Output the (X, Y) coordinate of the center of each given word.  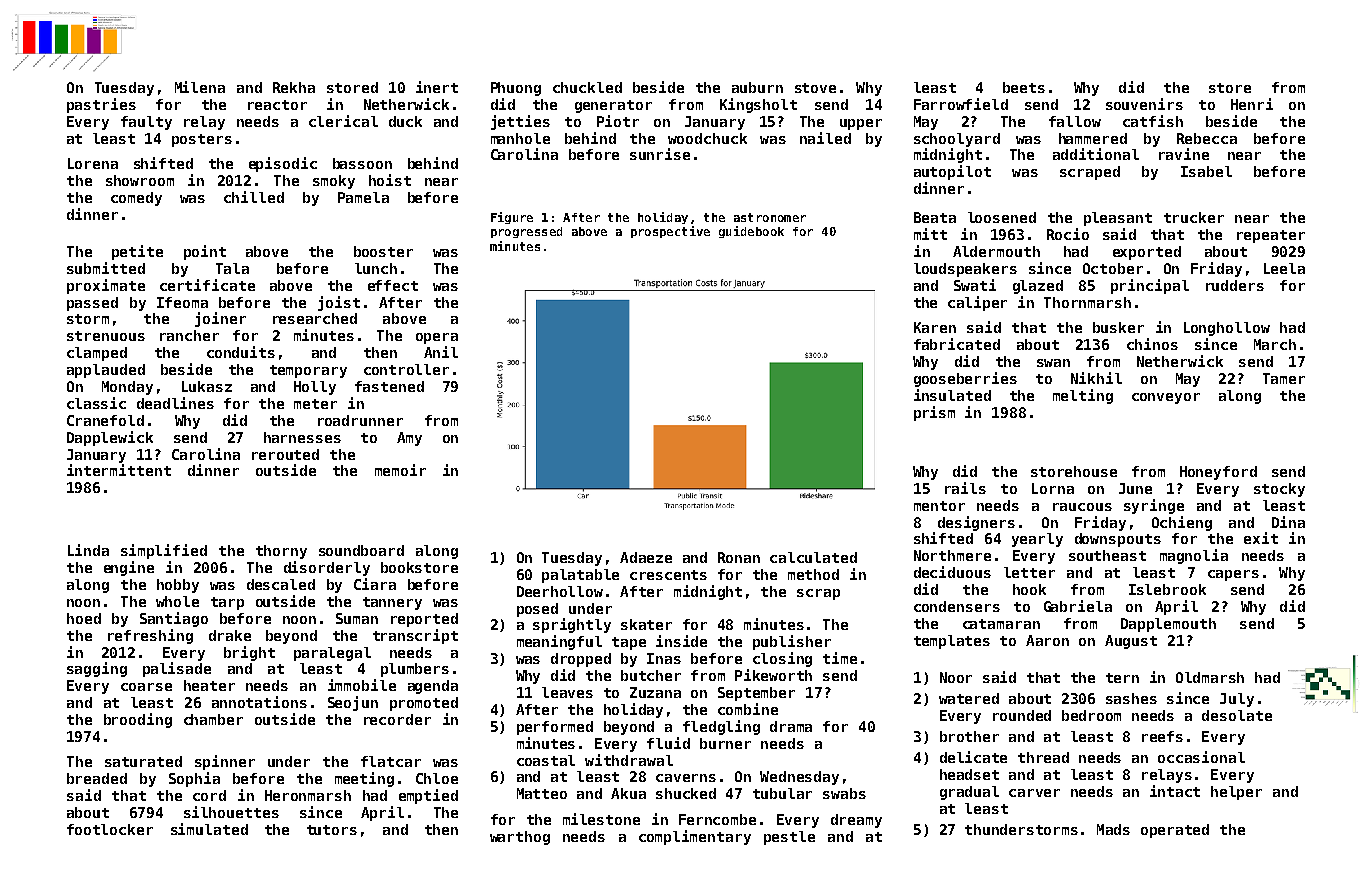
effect (393, 285)
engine (129, 568)
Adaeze (646, 557)
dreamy (856, 821)
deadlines (175, 403)
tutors (332, 830)
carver (1034, 793)
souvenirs (1144, 104)
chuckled (587, 87)
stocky (1279, 490)
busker (1118, 327)
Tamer (1284, 378)
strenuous (106, 336)
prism (934, 413)
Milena (200, 87)
